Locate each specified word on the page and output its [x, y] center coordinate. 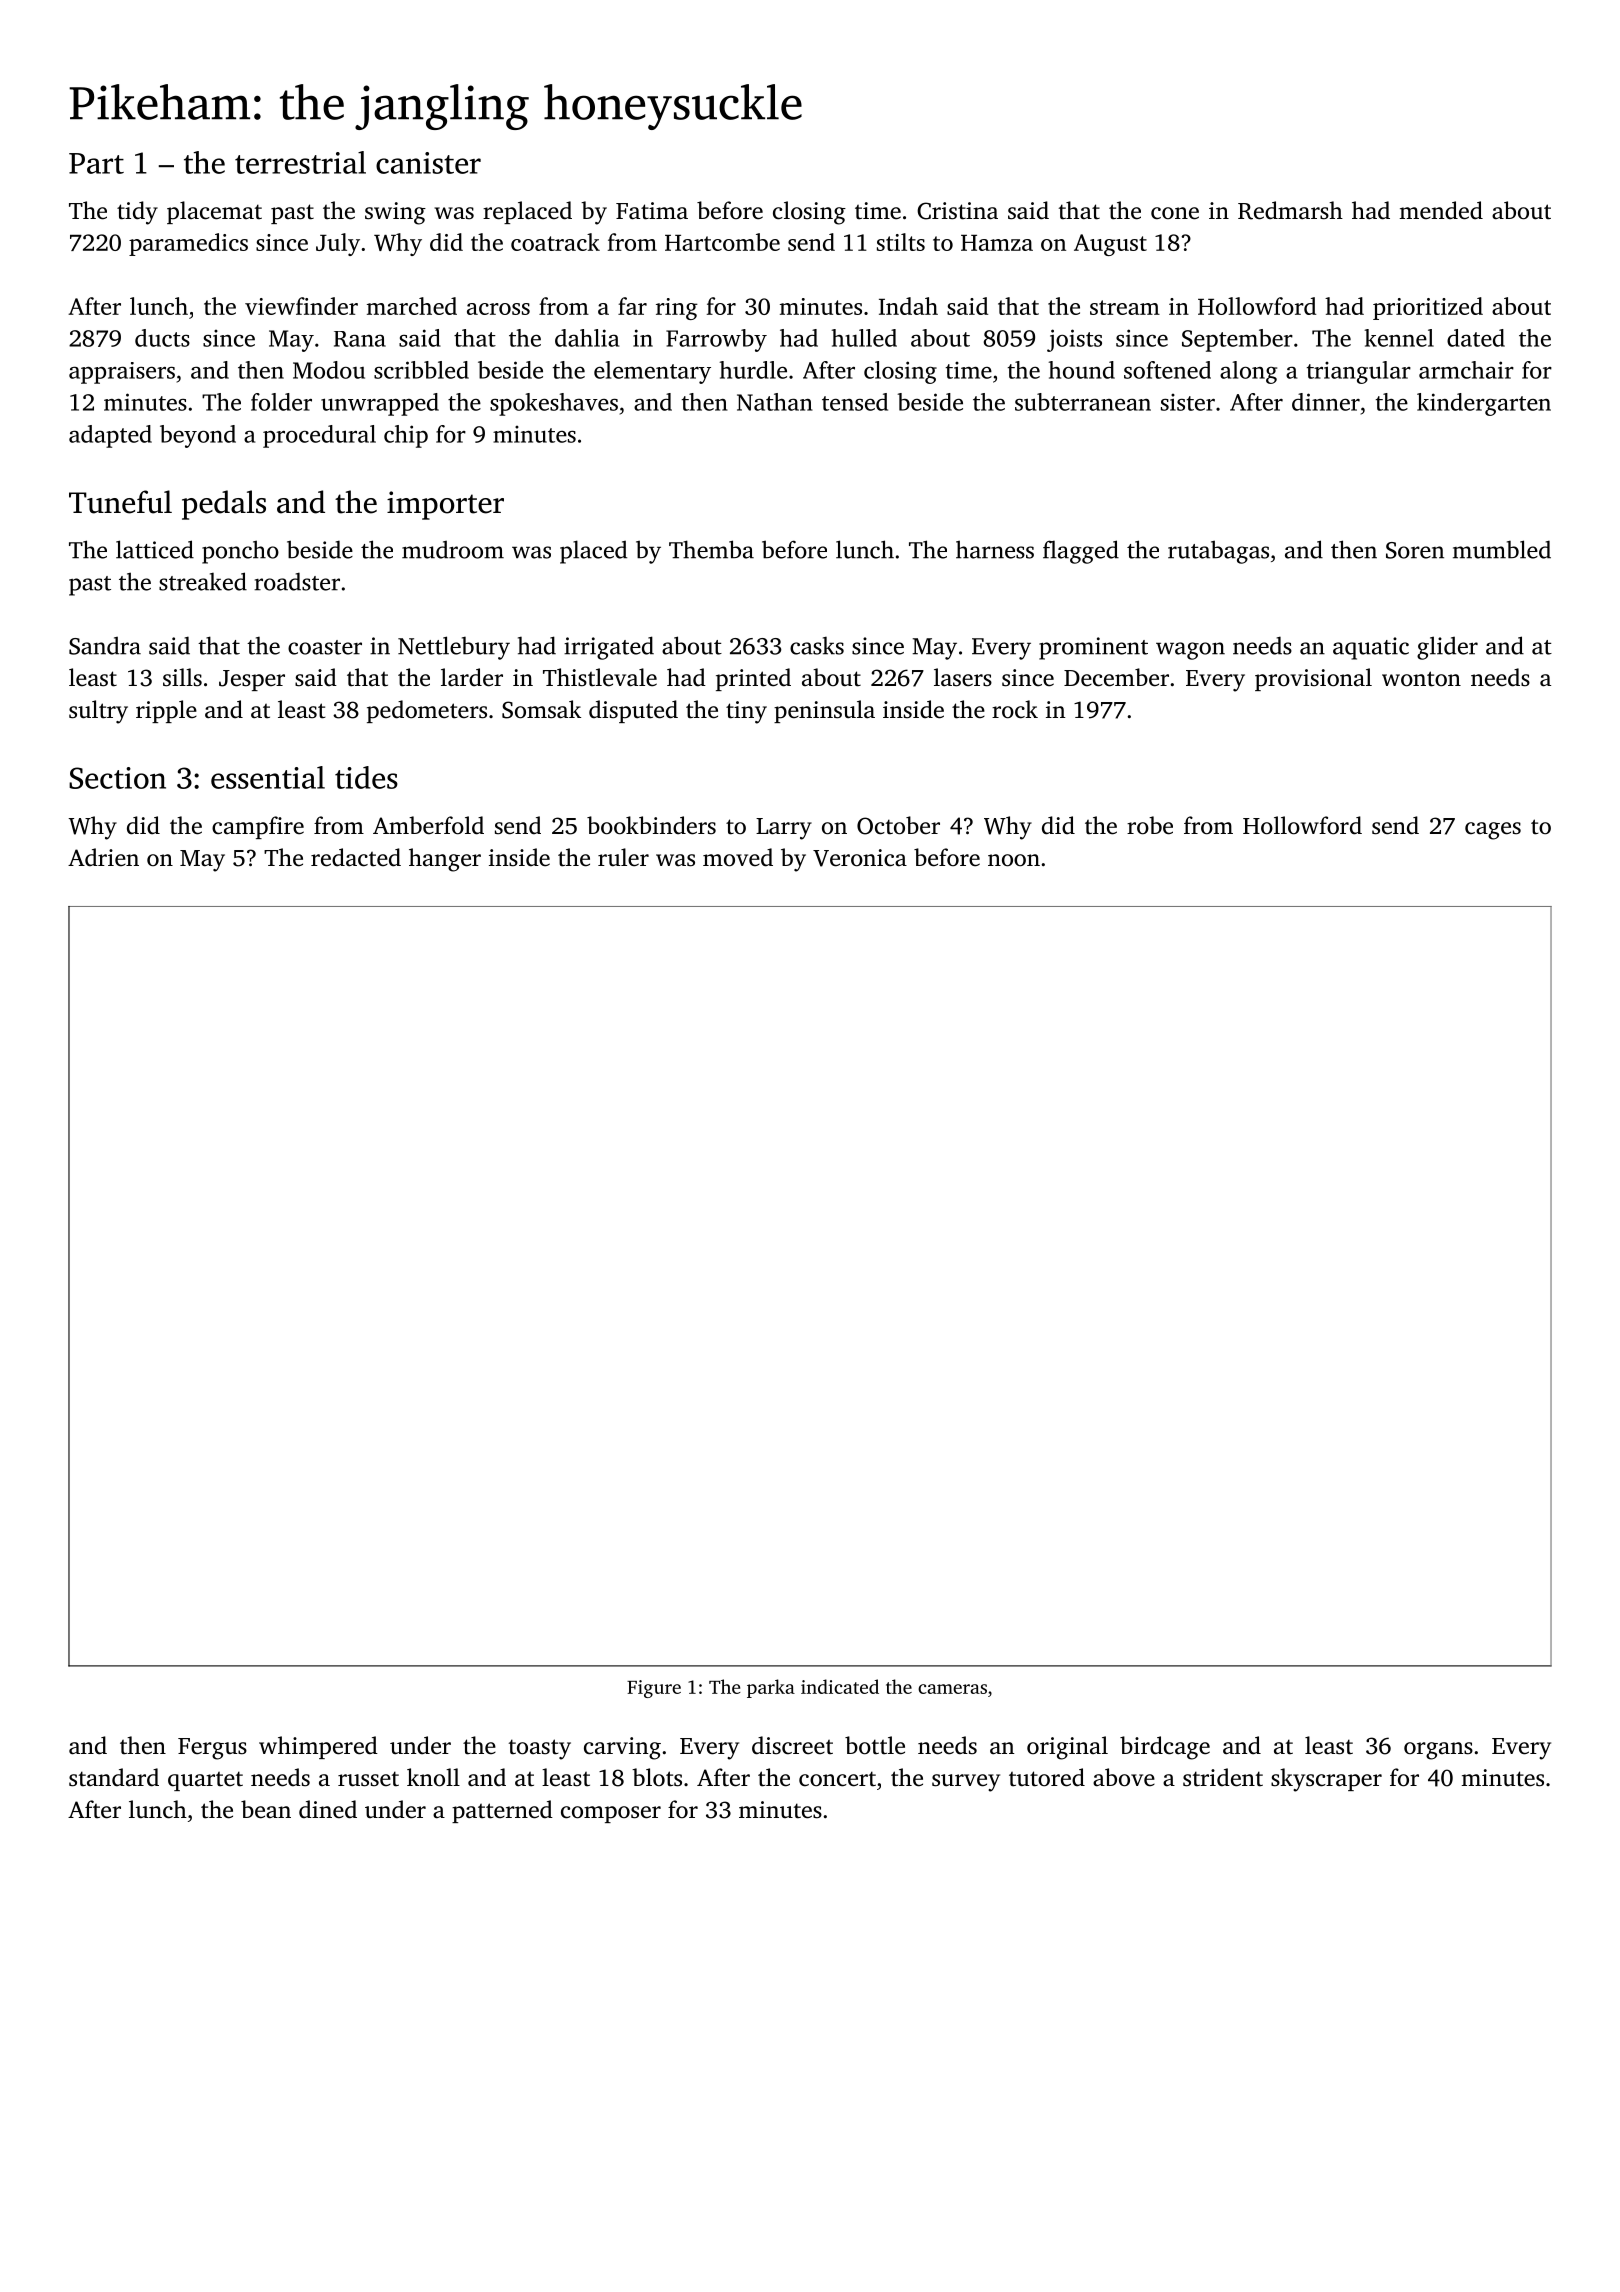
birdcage [1165, 1748]
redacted [356, 857]
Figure [654, 1689]
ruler [623, 857]
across [498, 309]
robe [1150, 825]
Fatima [652, 211]
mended [1441, 210]
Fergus [212, 1749]
